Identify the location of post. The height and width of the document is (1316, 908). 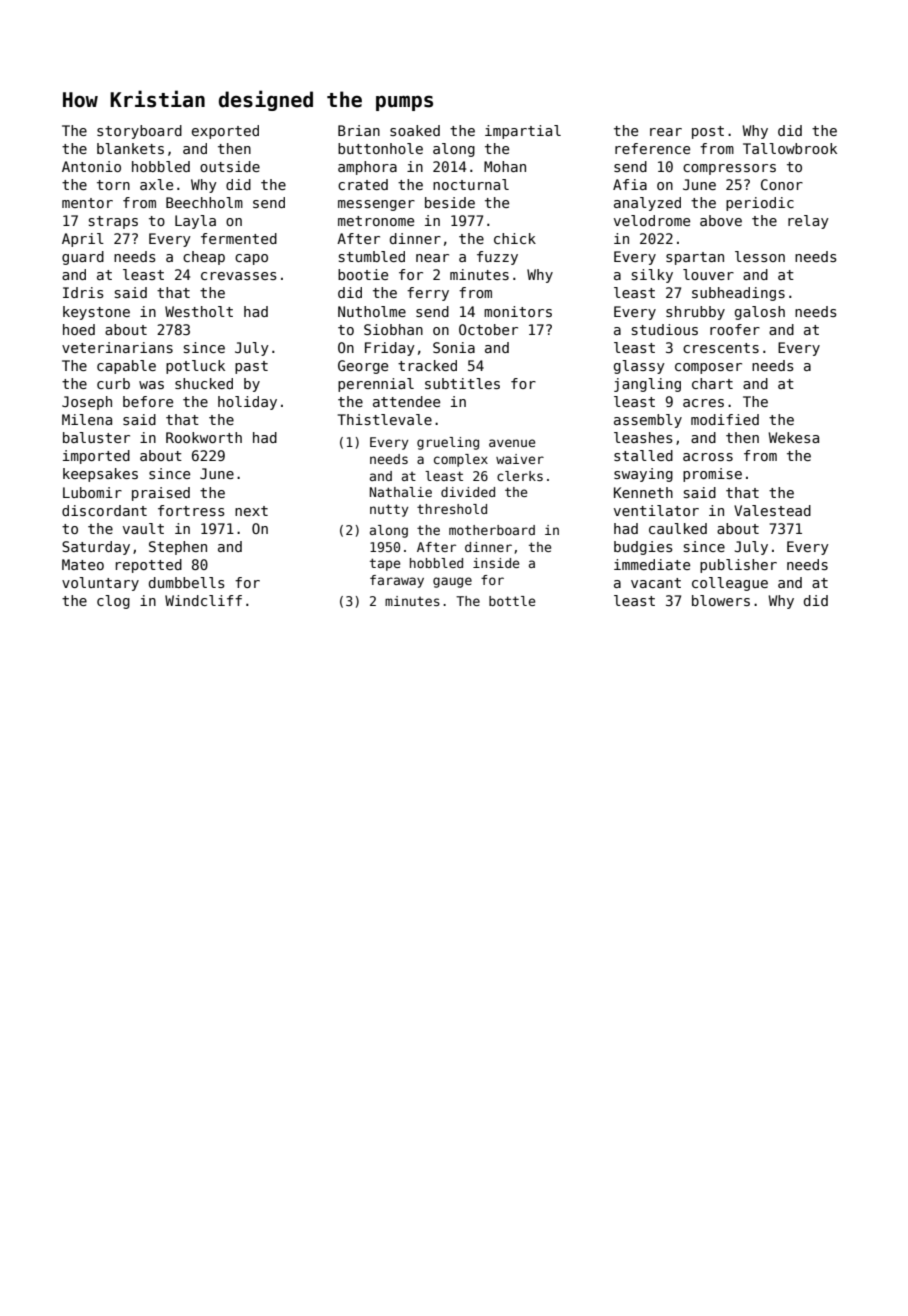
(708, 132).
